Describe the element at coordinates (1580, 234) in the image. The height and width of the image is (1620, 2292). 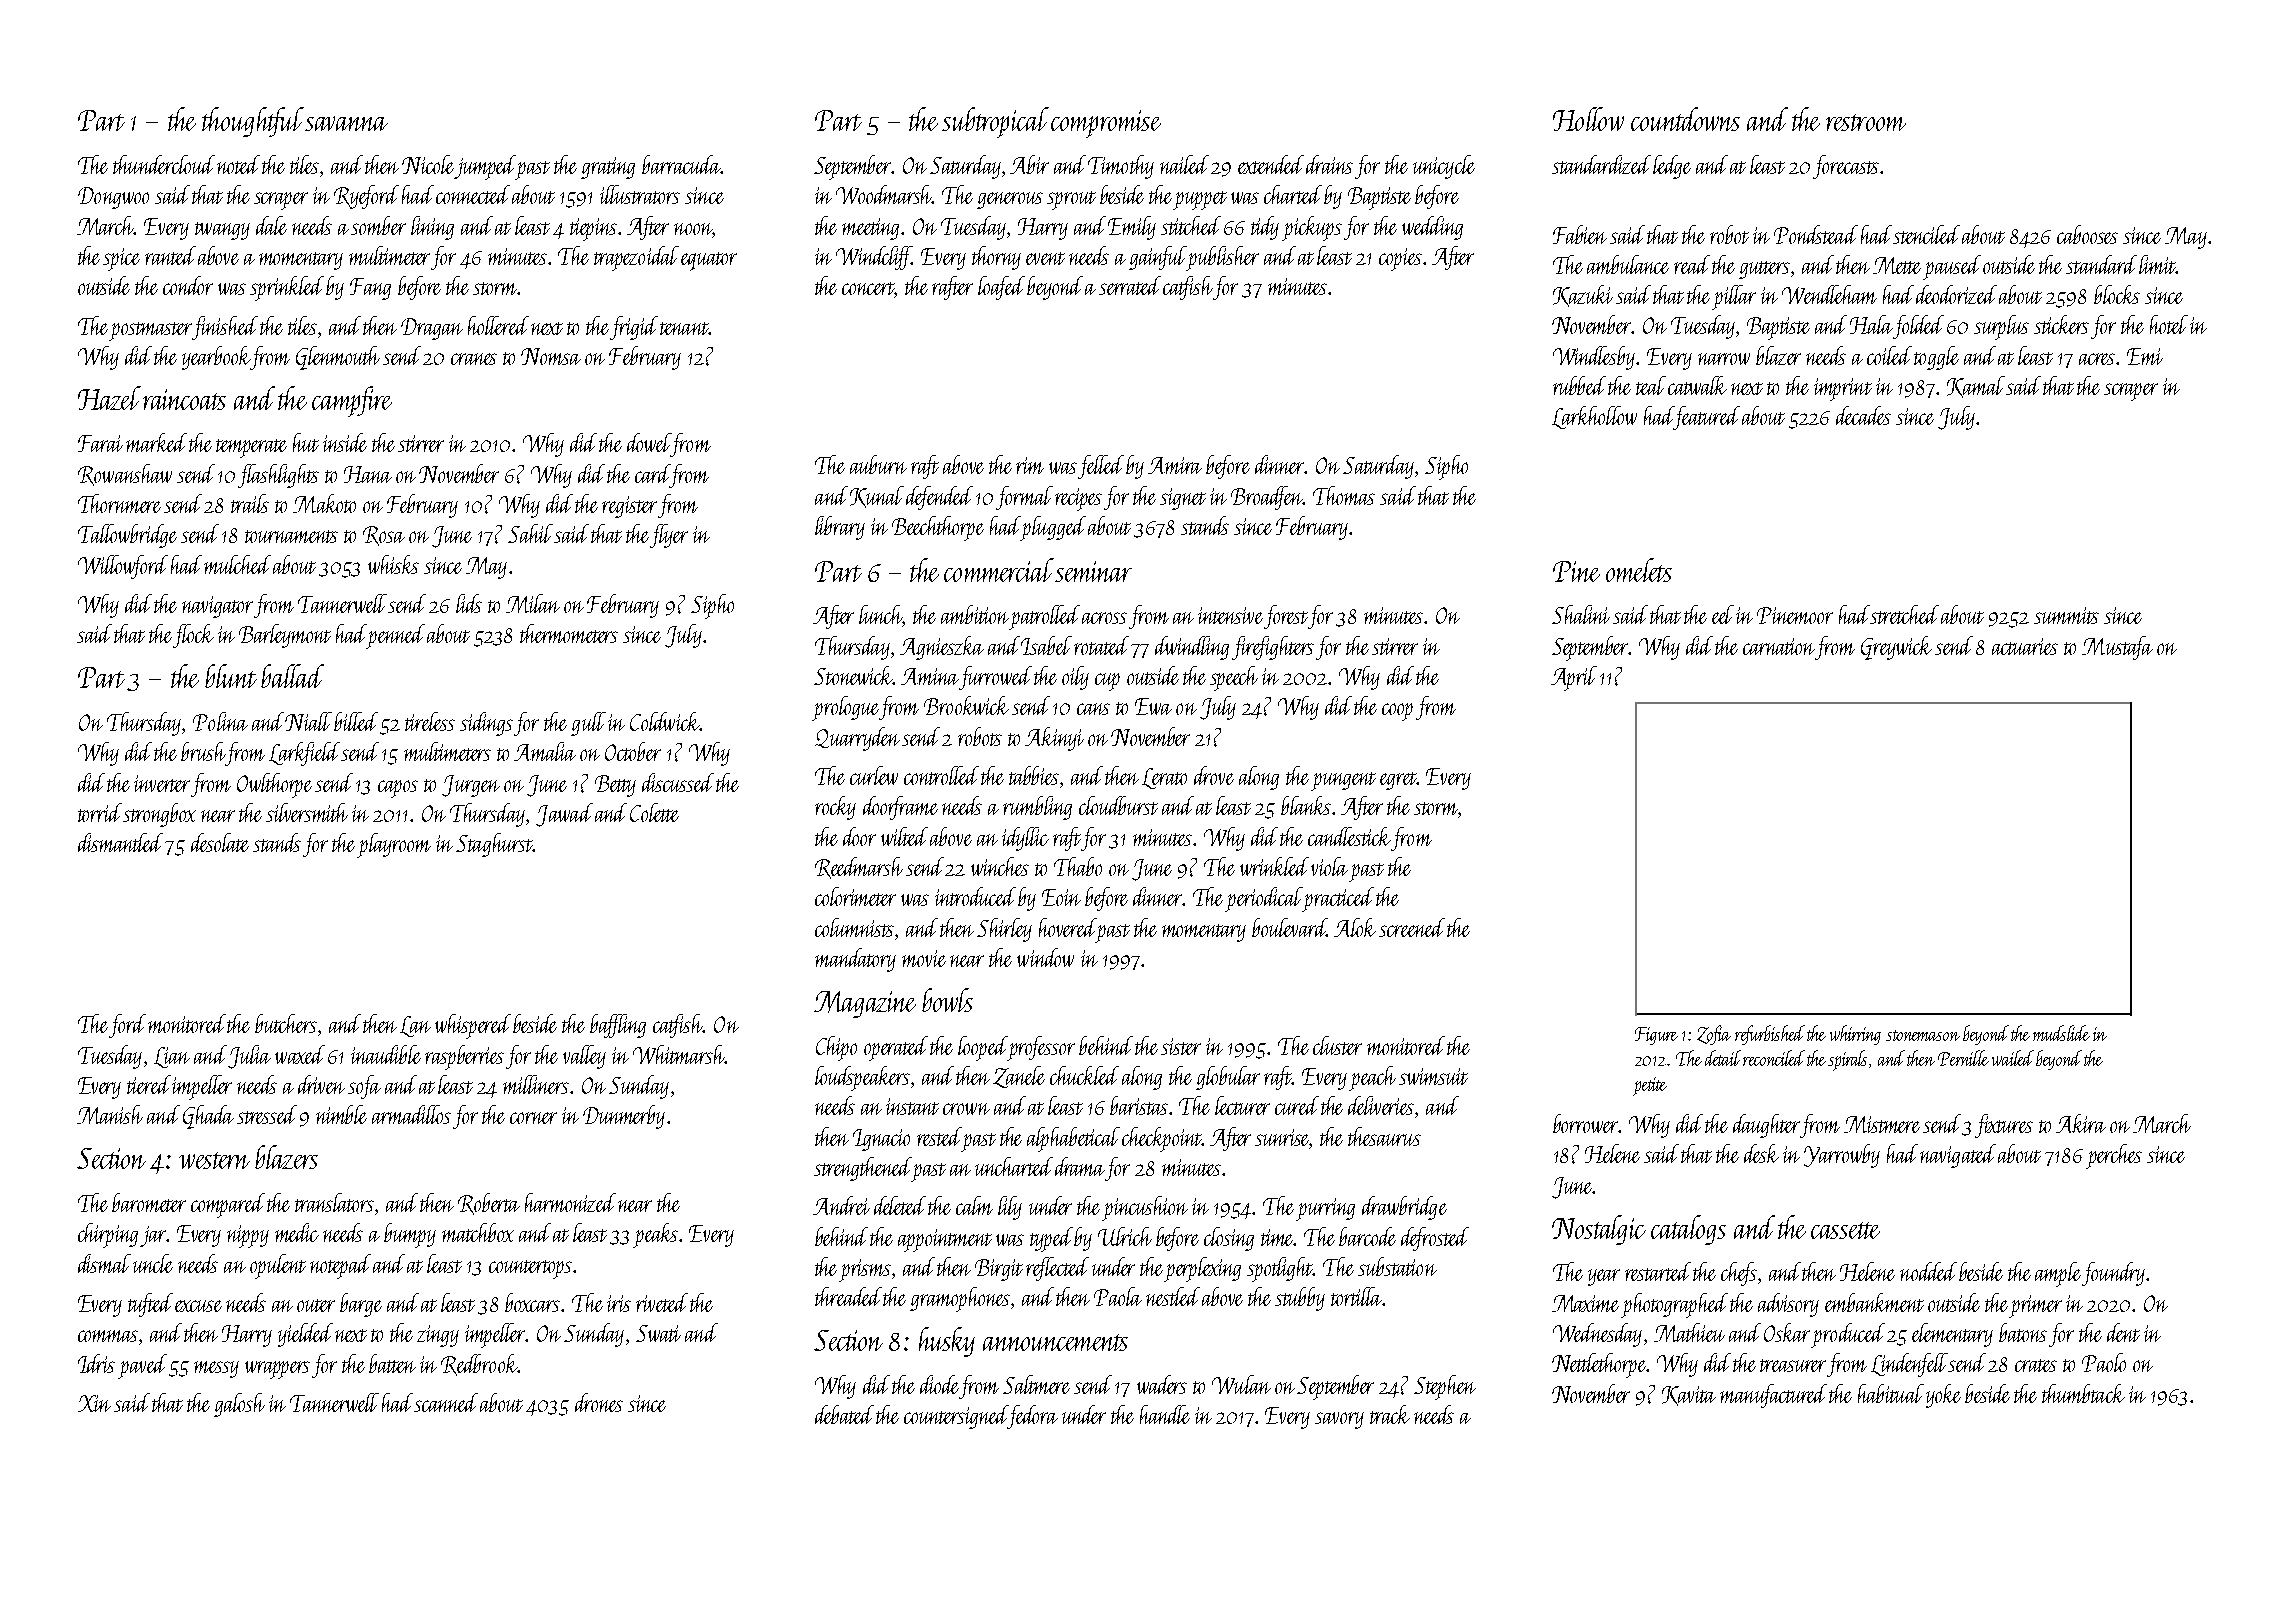
I see `Fabien` at that location.
